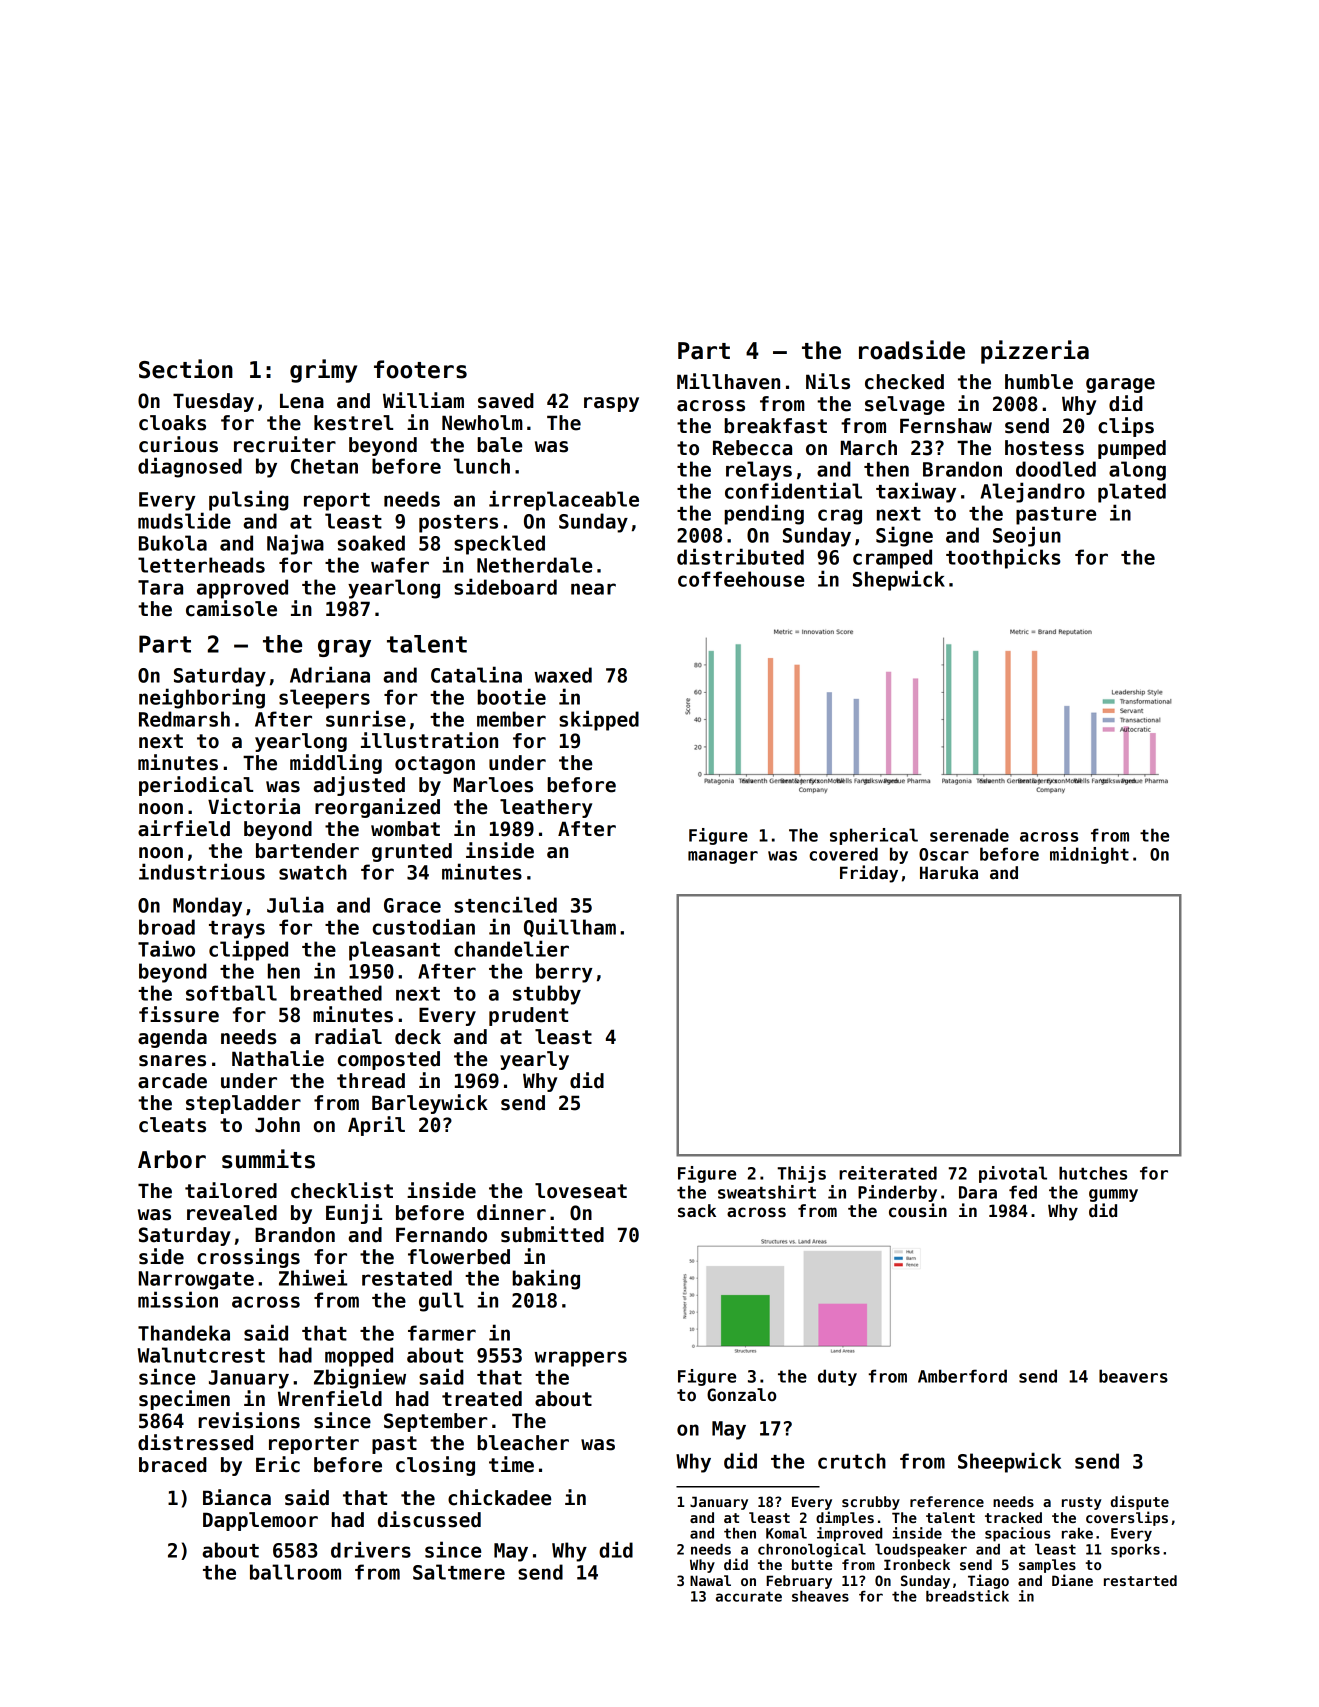 The image size is (1319, 1707). I want to click on sheaves, so click(820, 1596).
